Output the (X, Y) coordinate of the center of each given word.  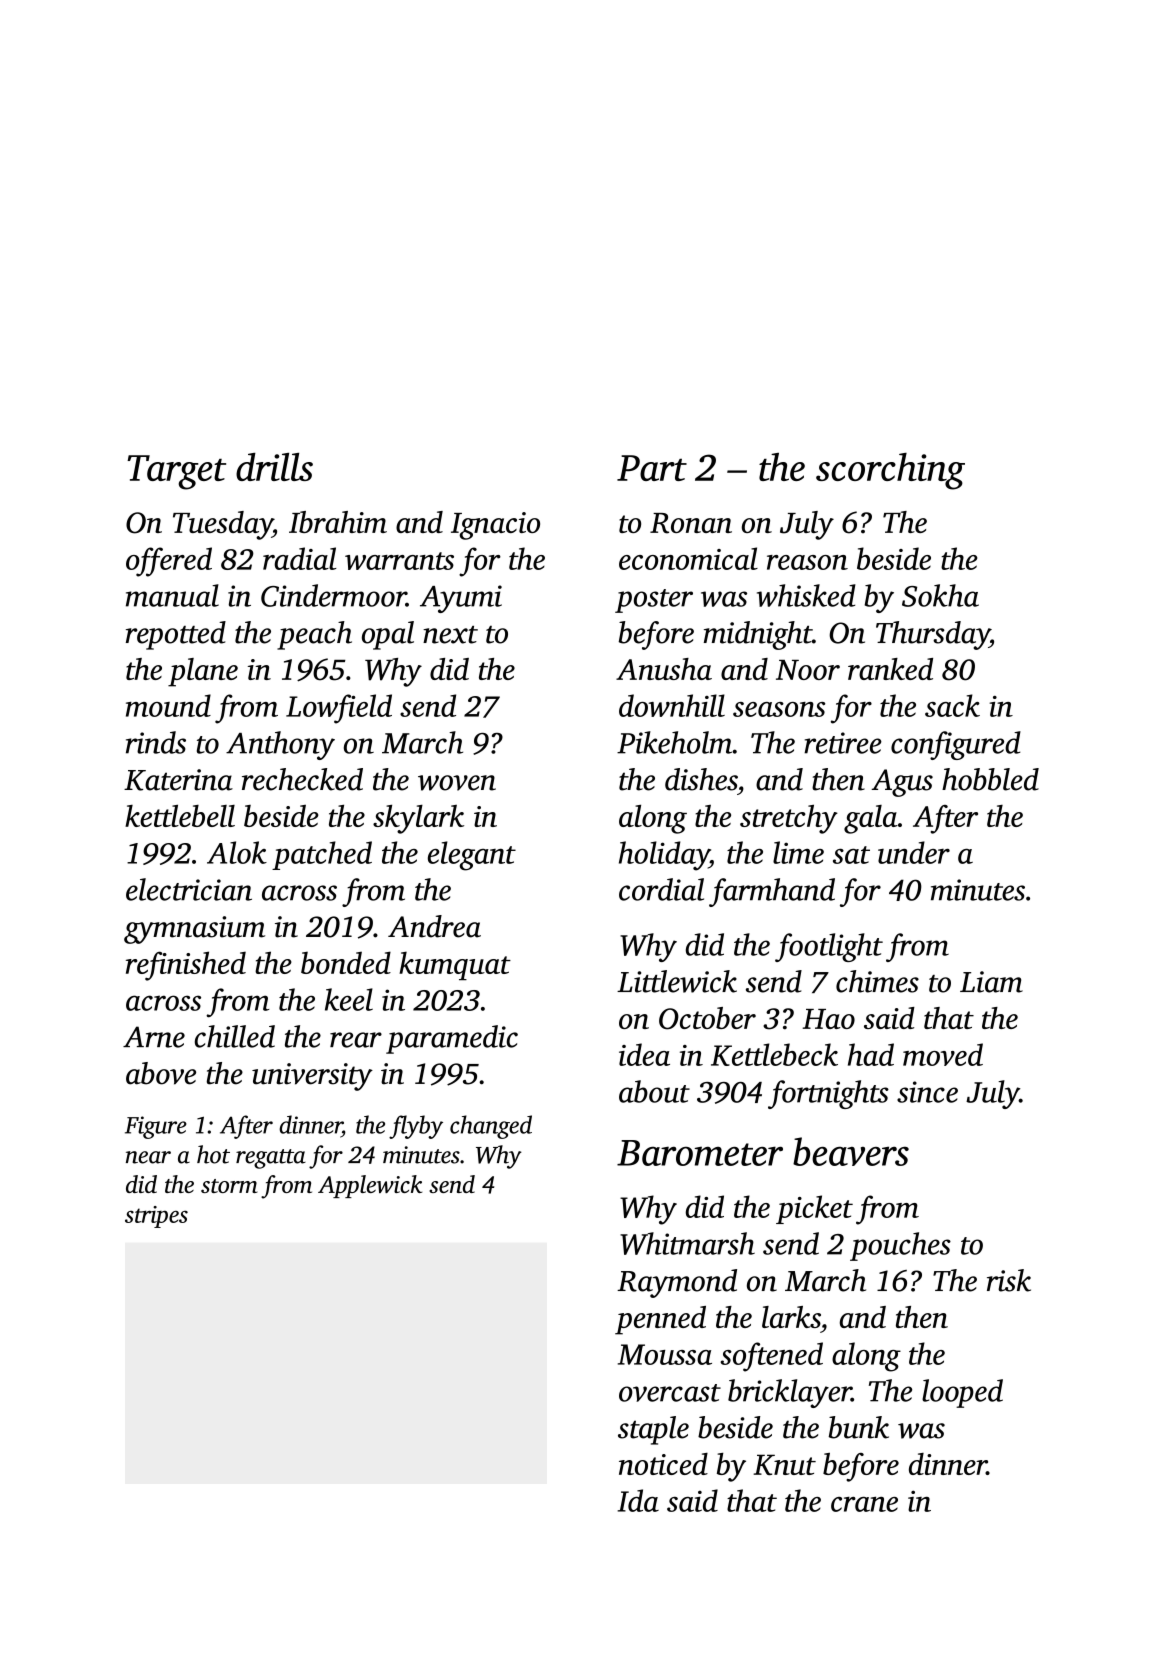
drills (274, 467)
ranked (890, 669)
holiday (664, 856)
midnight (758, 635)
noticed (663, 1464)
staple (653, 1430)
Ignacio (495, 526)
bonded (346, 962)
